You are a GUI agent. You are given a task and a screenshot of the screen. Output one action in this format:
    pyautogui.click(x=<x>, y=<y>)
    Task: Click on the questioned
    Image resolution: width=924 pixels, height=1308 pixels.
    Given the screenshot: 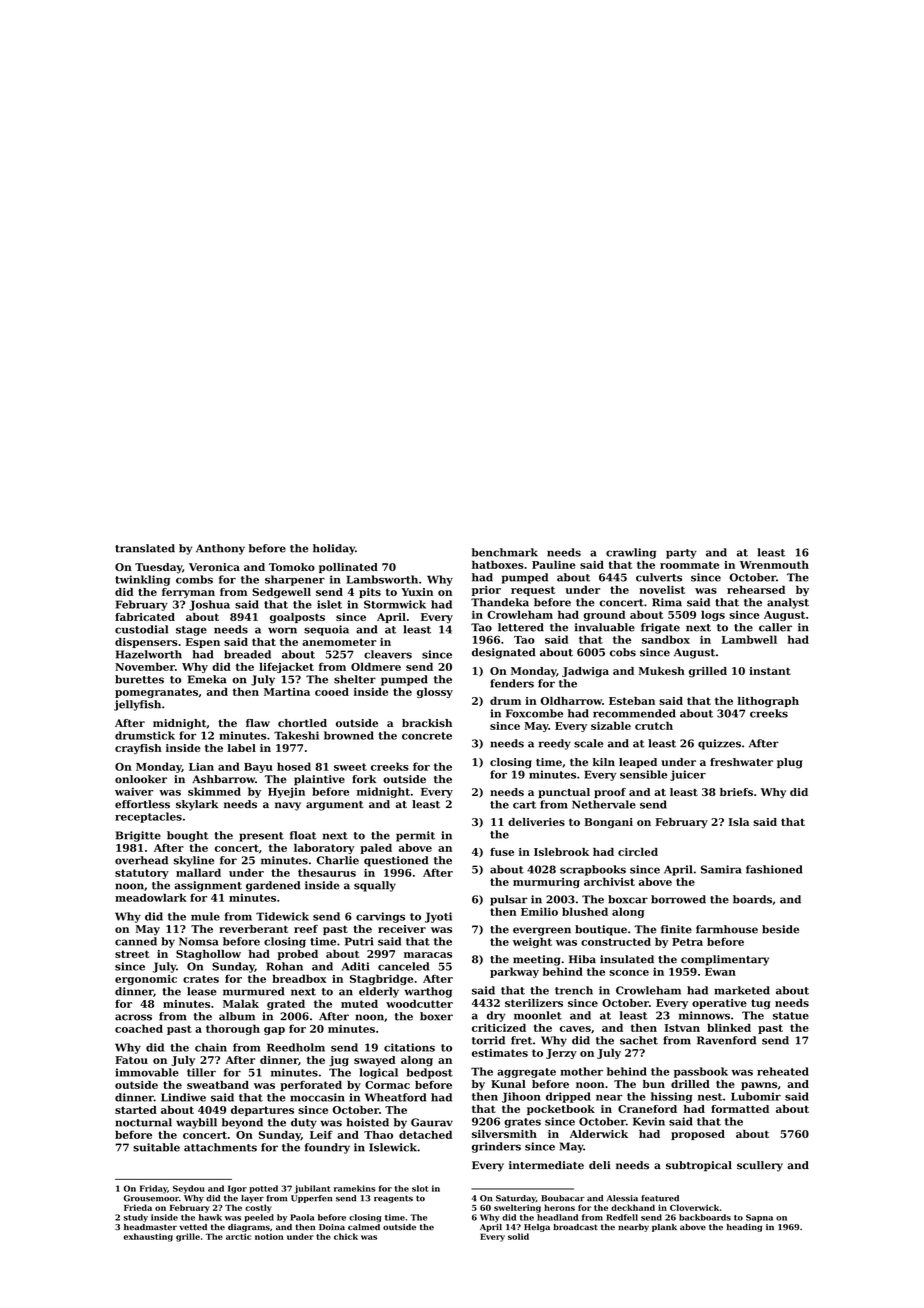 What is the action you would take?
    pyautogui.click(x=396, y=861)
